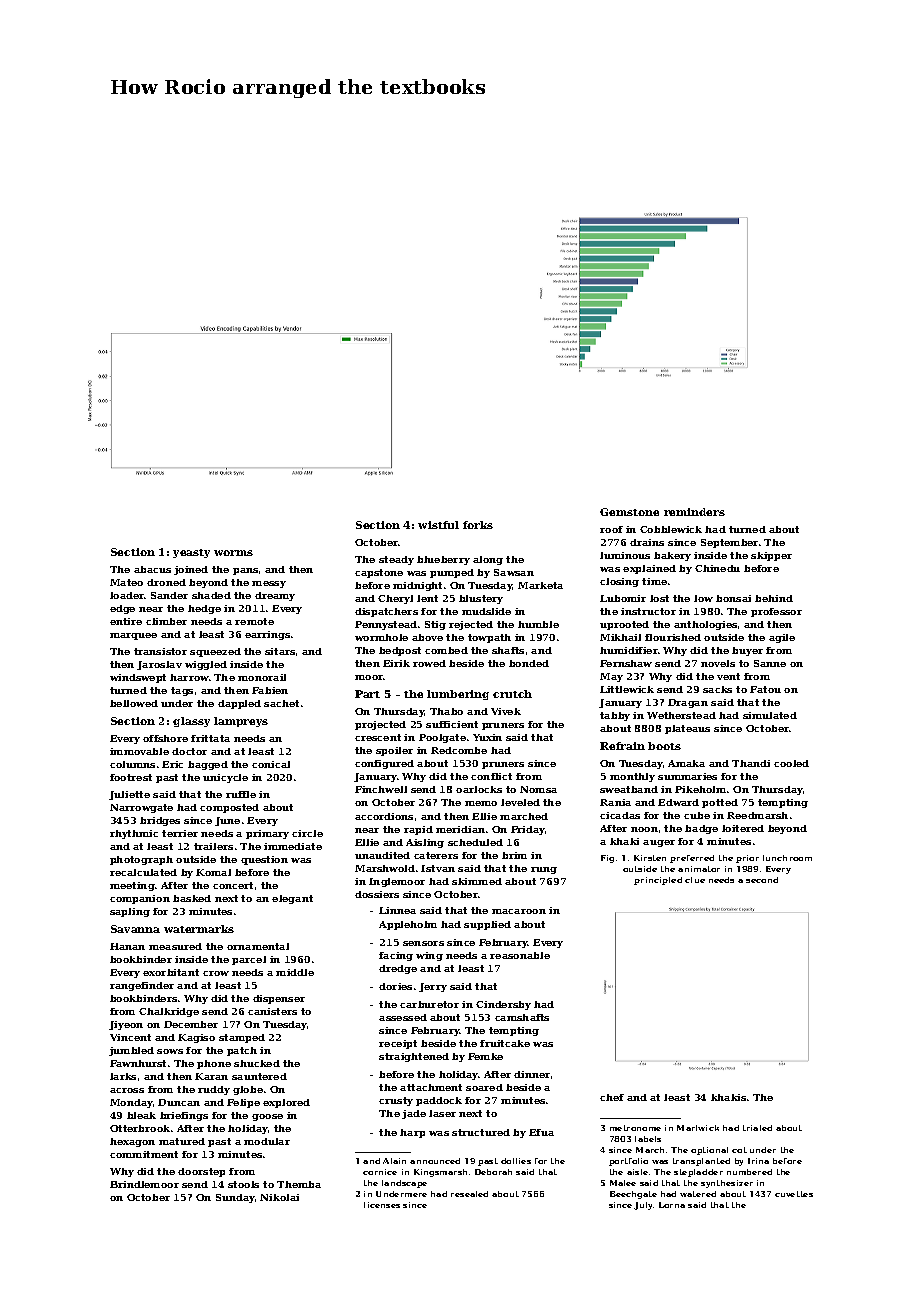 Image resolution: width=924 pixels, height=1308 pixels. What do you see at coordinates (787, 858) in the screenshot?
I see `lunchroom` at bounding box center [787, 858].
